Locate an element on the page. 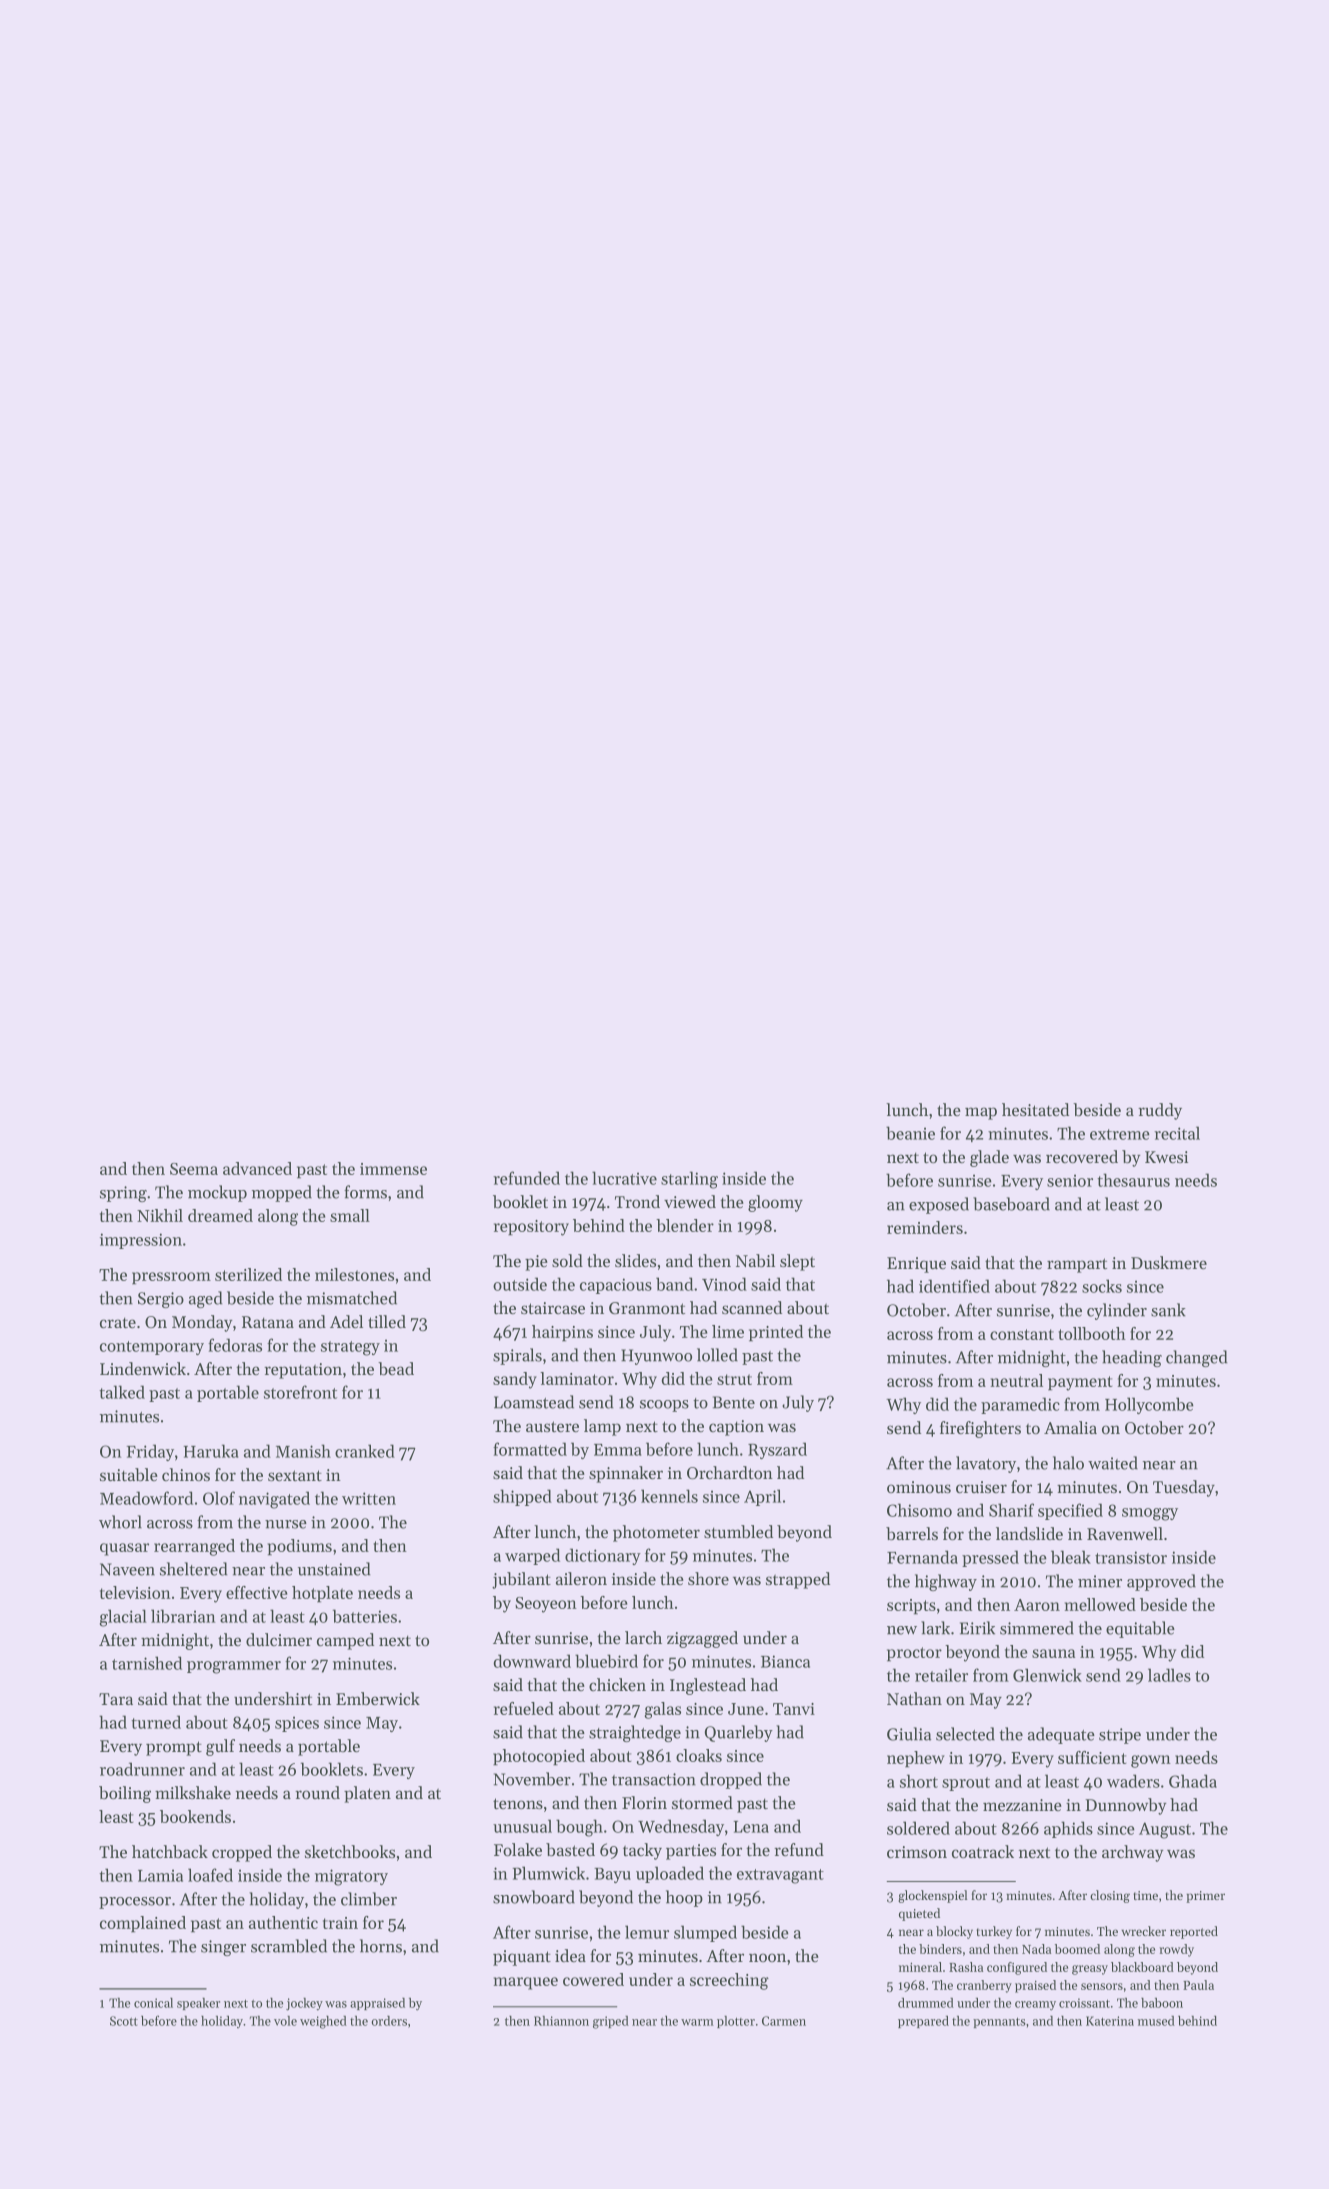 The height and width of the document is (2189, 1329). milkshake is located at coordinates (193, 1792).
